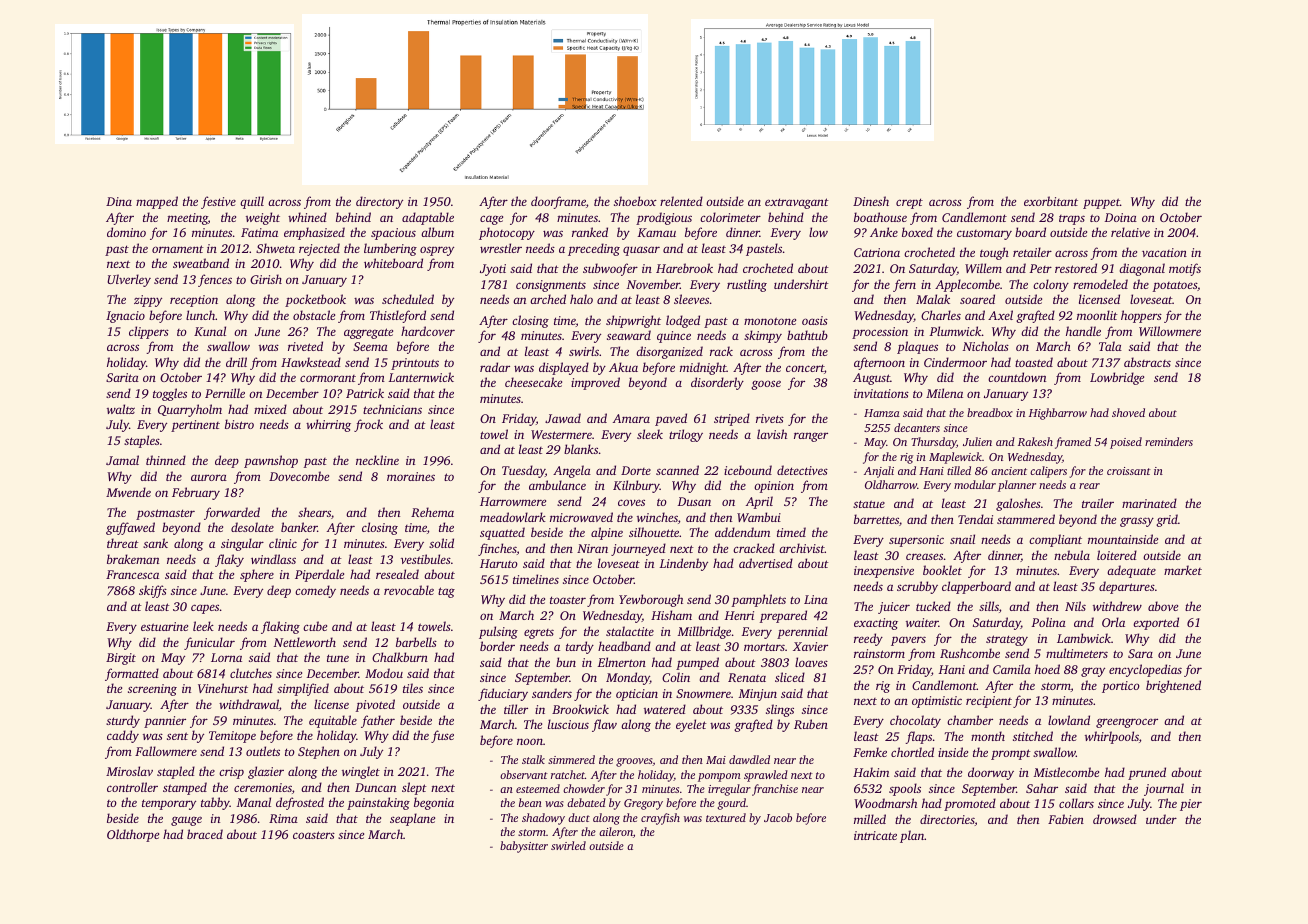  Describe the element at coordinates (379, 202) in the image. I see `directory` at that location.
